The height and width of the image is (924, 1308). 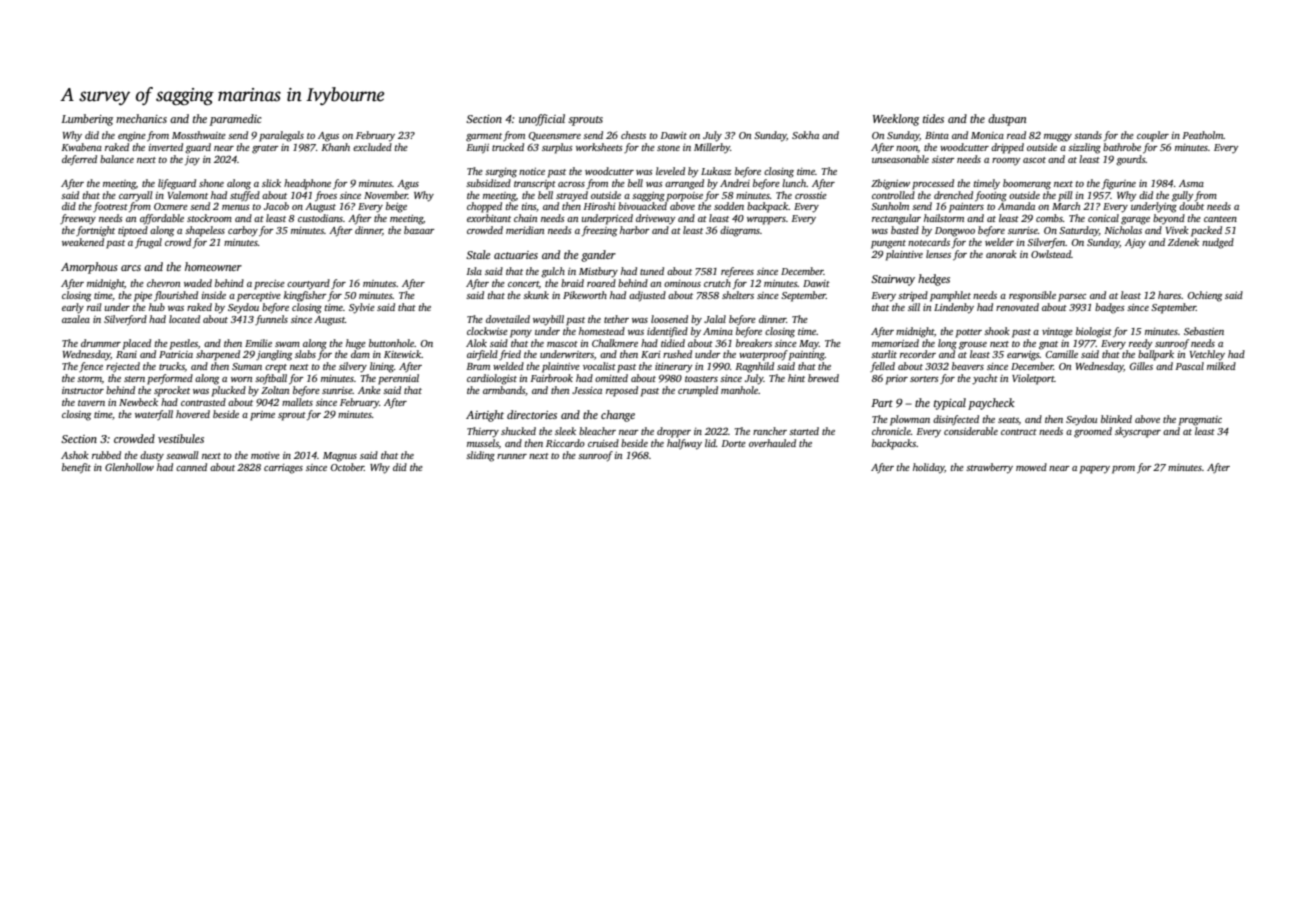 What do you see at coordinates (1027, 184) in the image?
I see `boomerang` at bounding box center [1027, 184].
